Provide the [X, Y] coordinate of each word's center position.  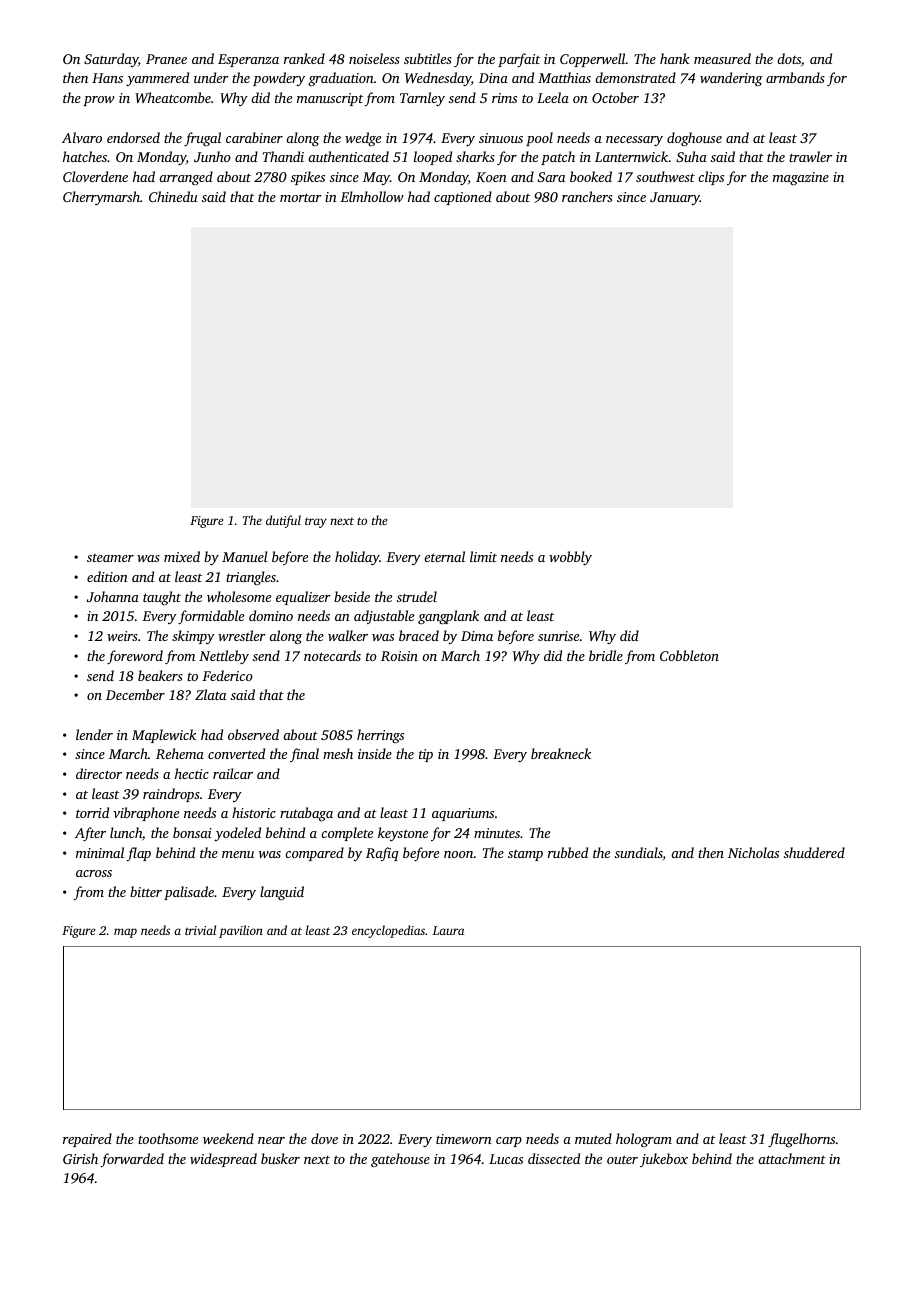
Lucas [506, 1159]
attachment [792, 1158]
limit [483, 556]
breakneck [561, 753]
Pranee [166, 59]
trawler [810, 156]
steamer [110, 558]
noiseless [374, 58]
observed [253, 734]
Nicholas [753, 852]
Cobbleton [689, 655]
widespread [223, 1160]
